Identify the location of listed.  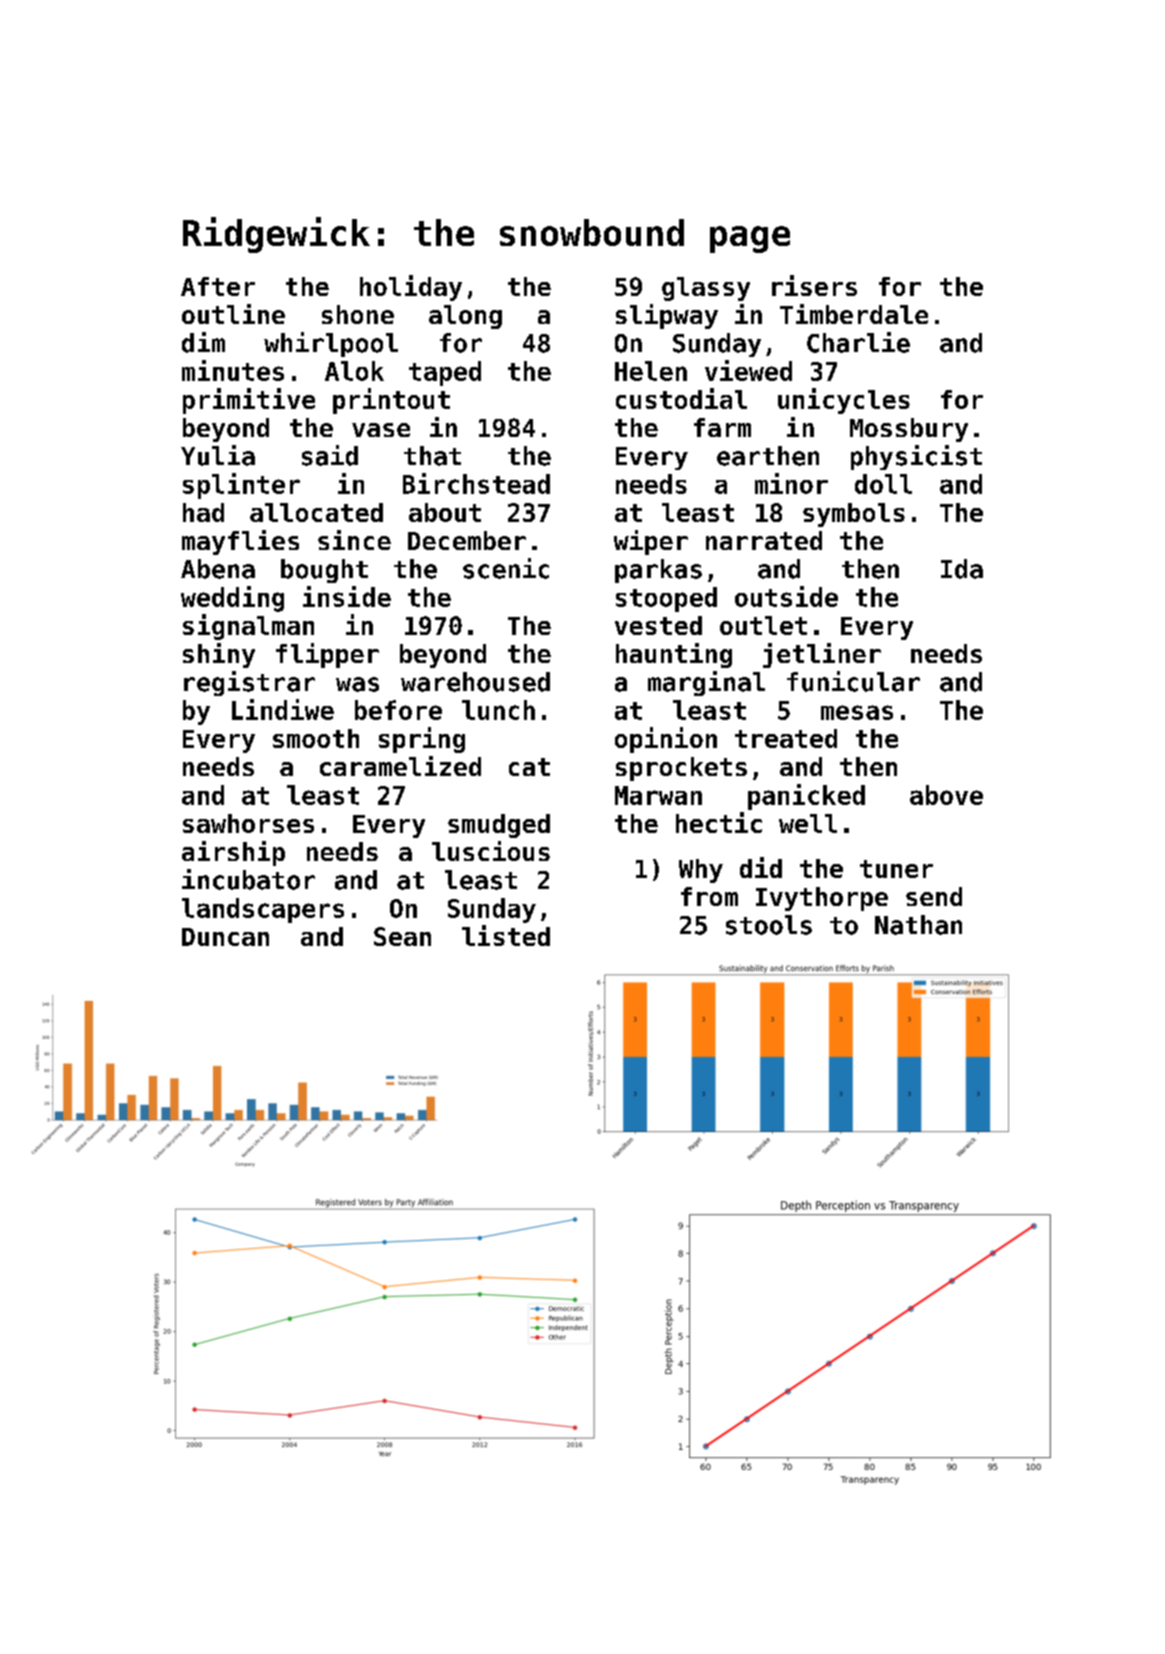
(506, 935).
